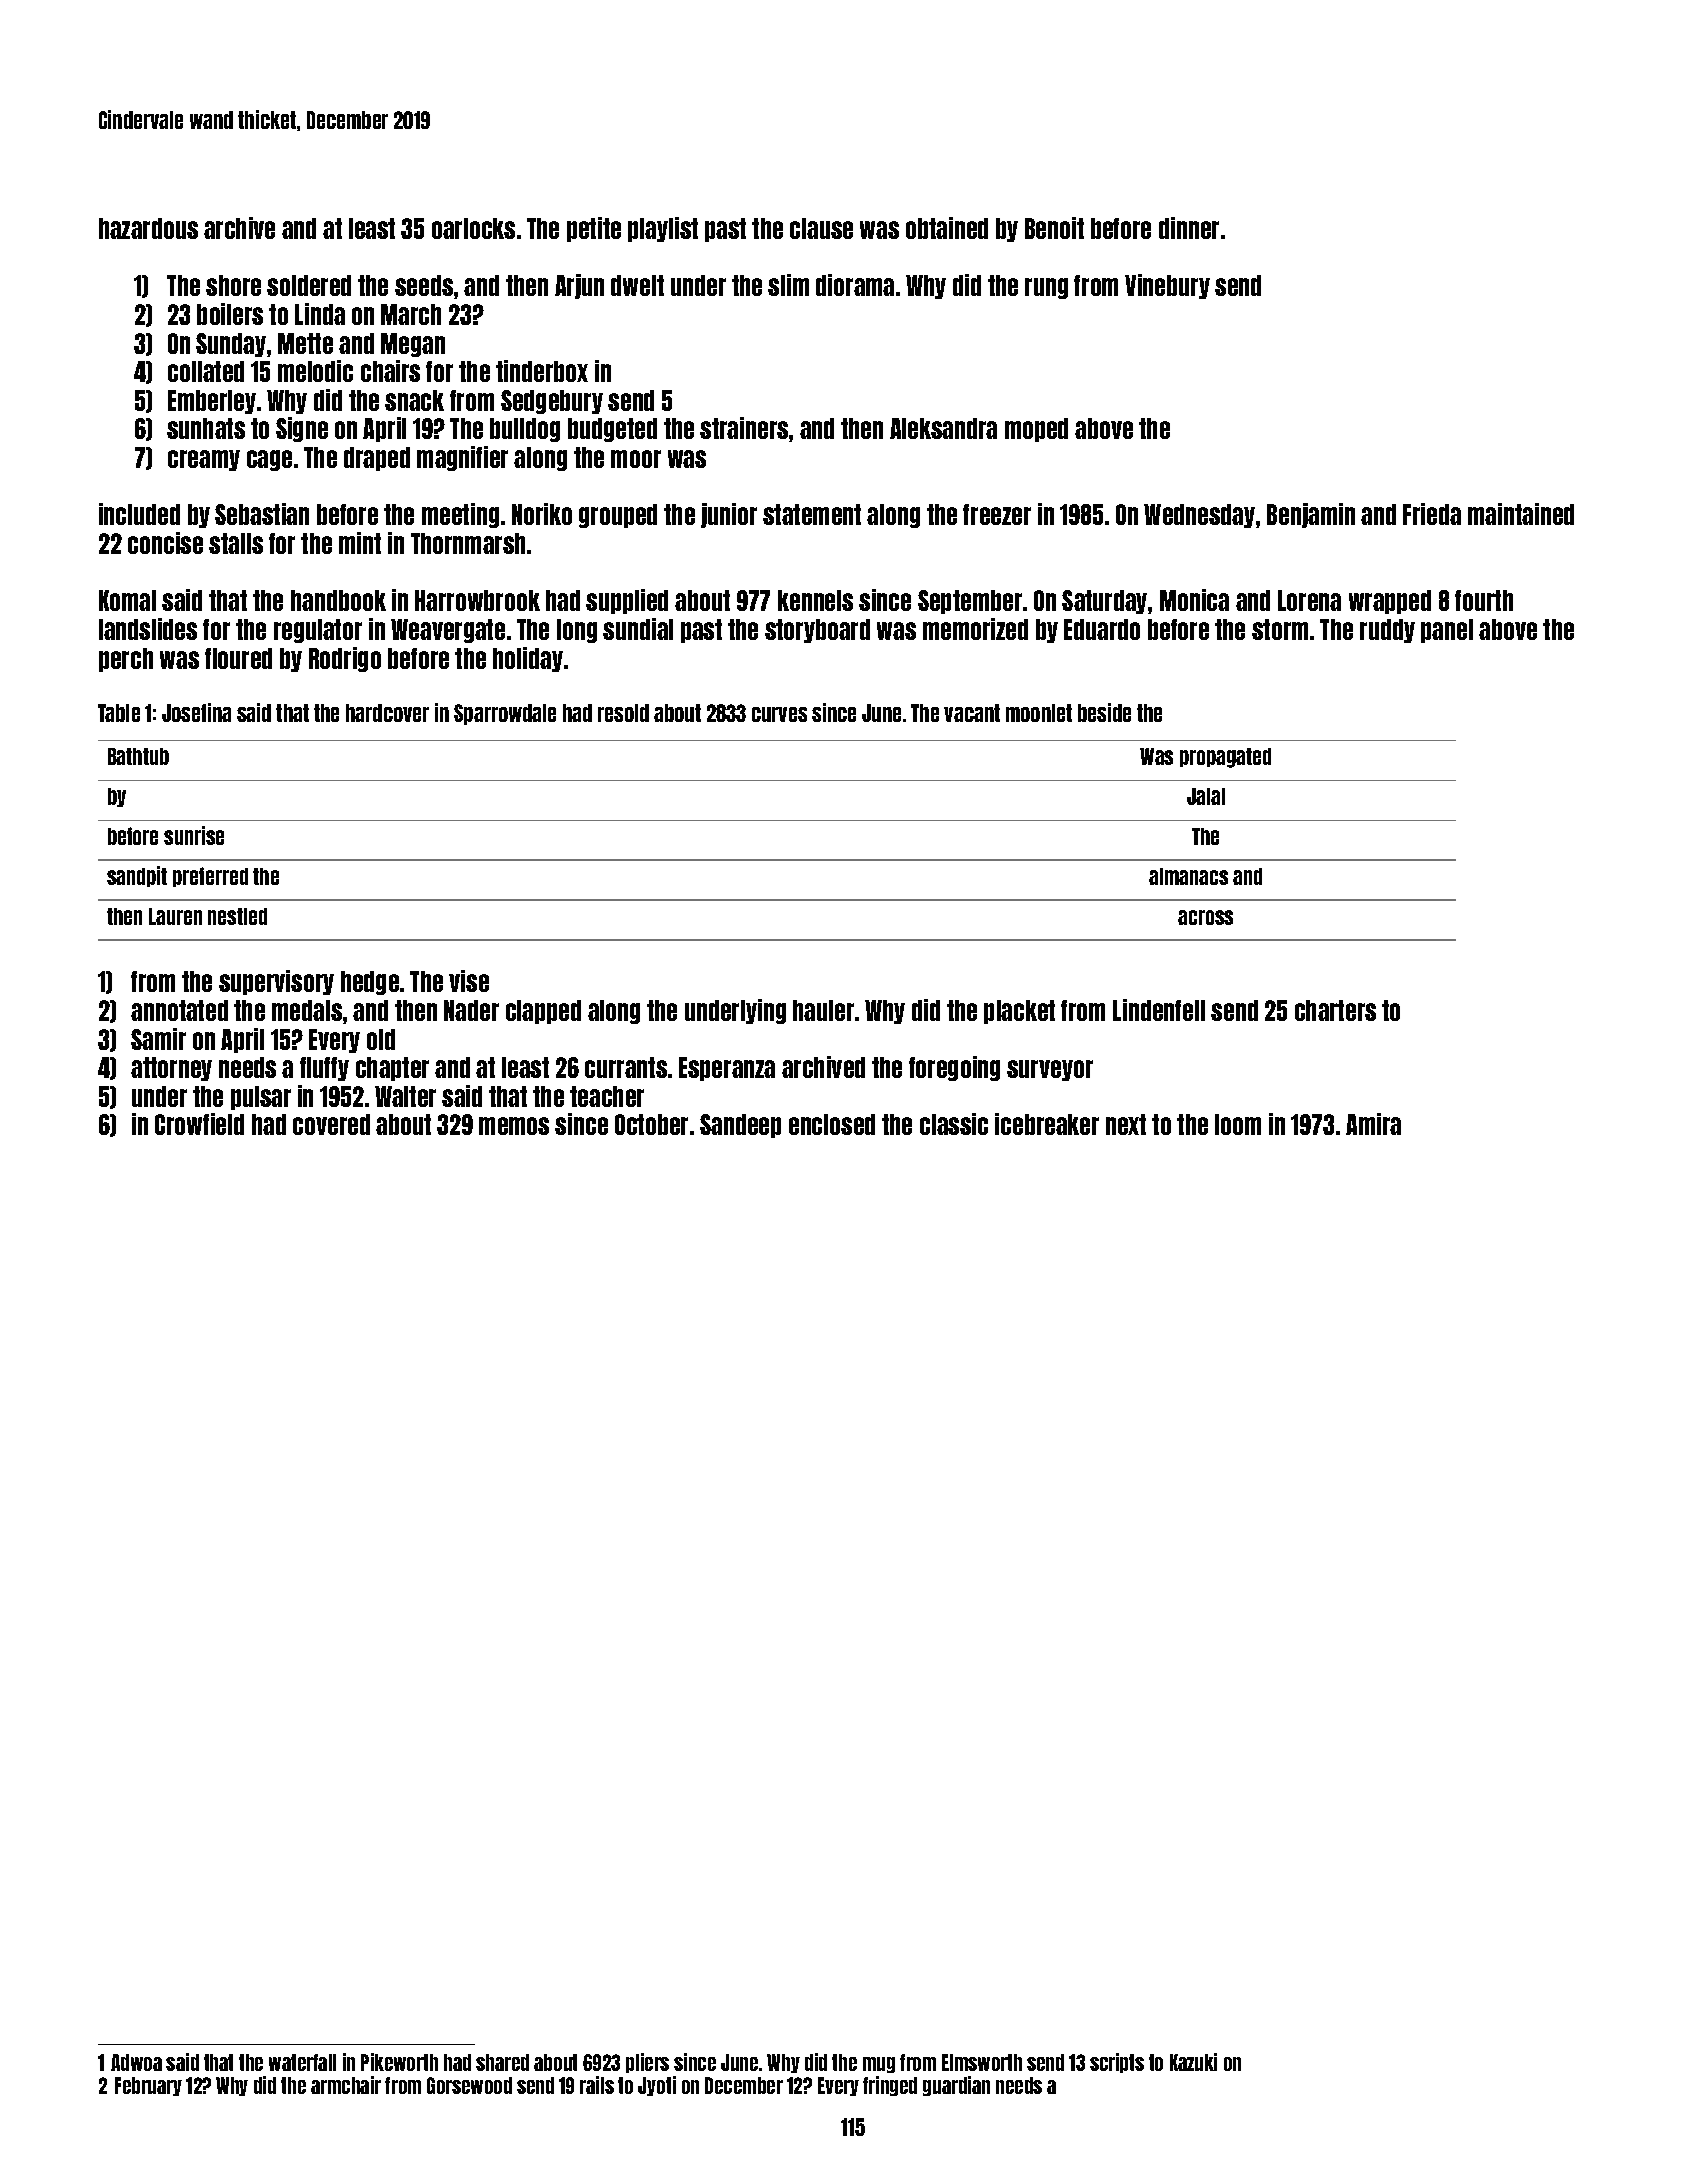 The height and width of the screenshot is (2178, 1683). I want to click on clause, so click(821, 228).
